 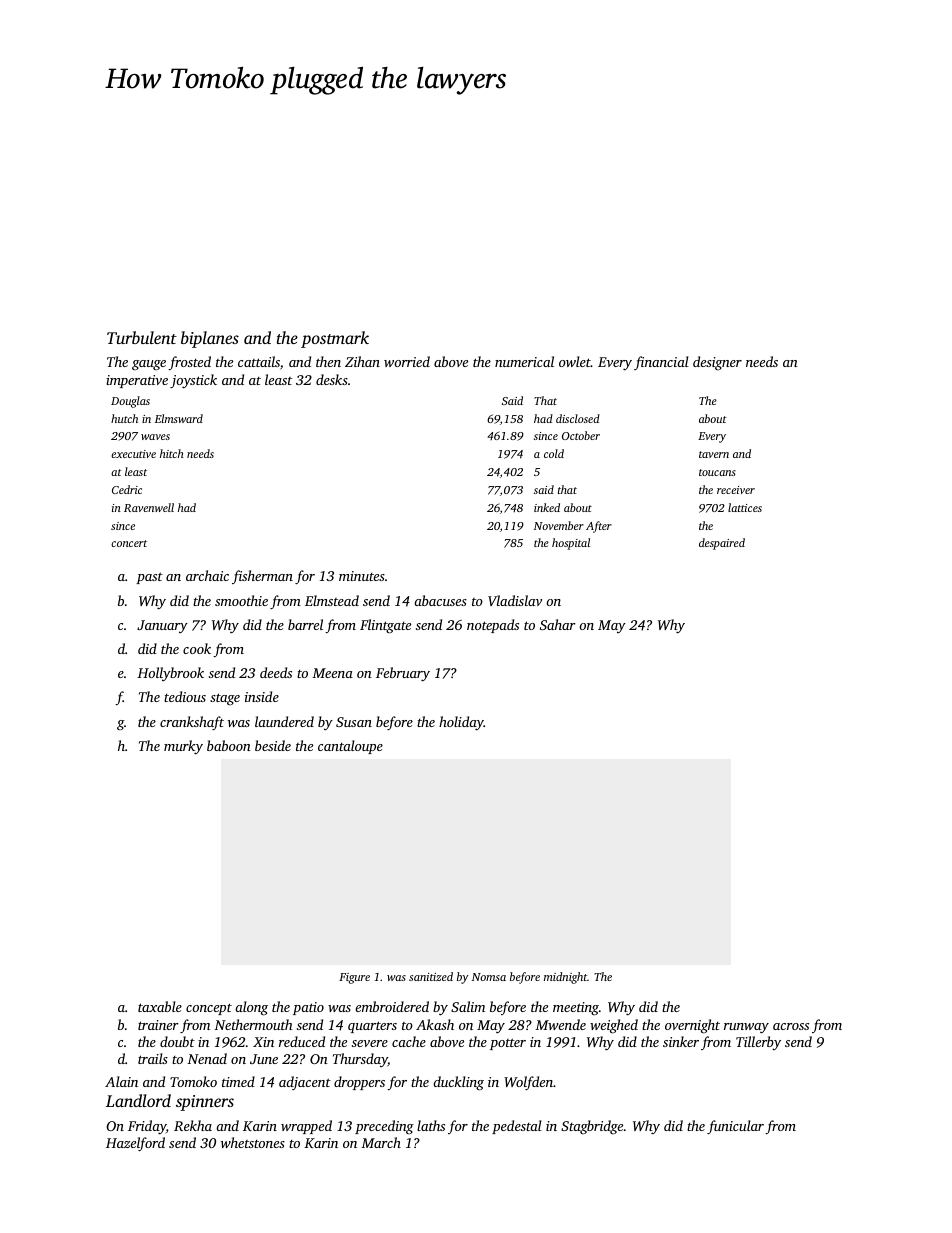 I want to click on midnight, so click(x=565, y=978).
